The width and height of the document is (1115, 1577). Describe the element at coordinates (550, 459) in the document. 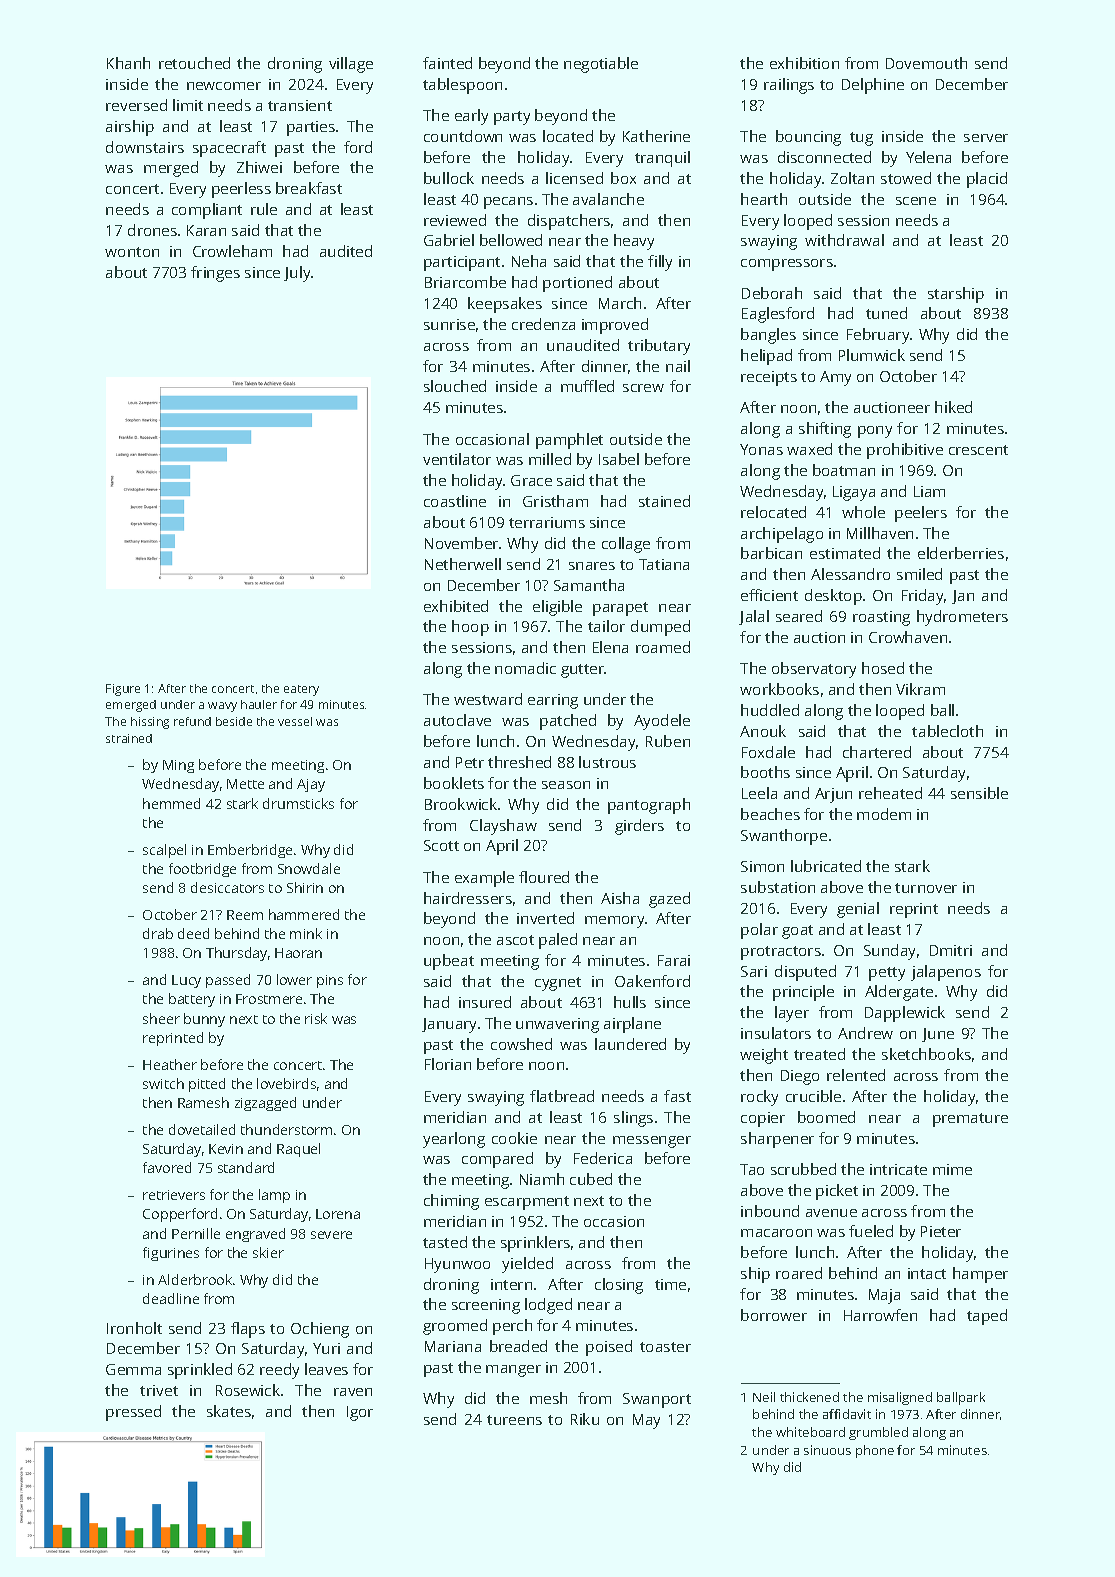

I see `milled` at that location.
